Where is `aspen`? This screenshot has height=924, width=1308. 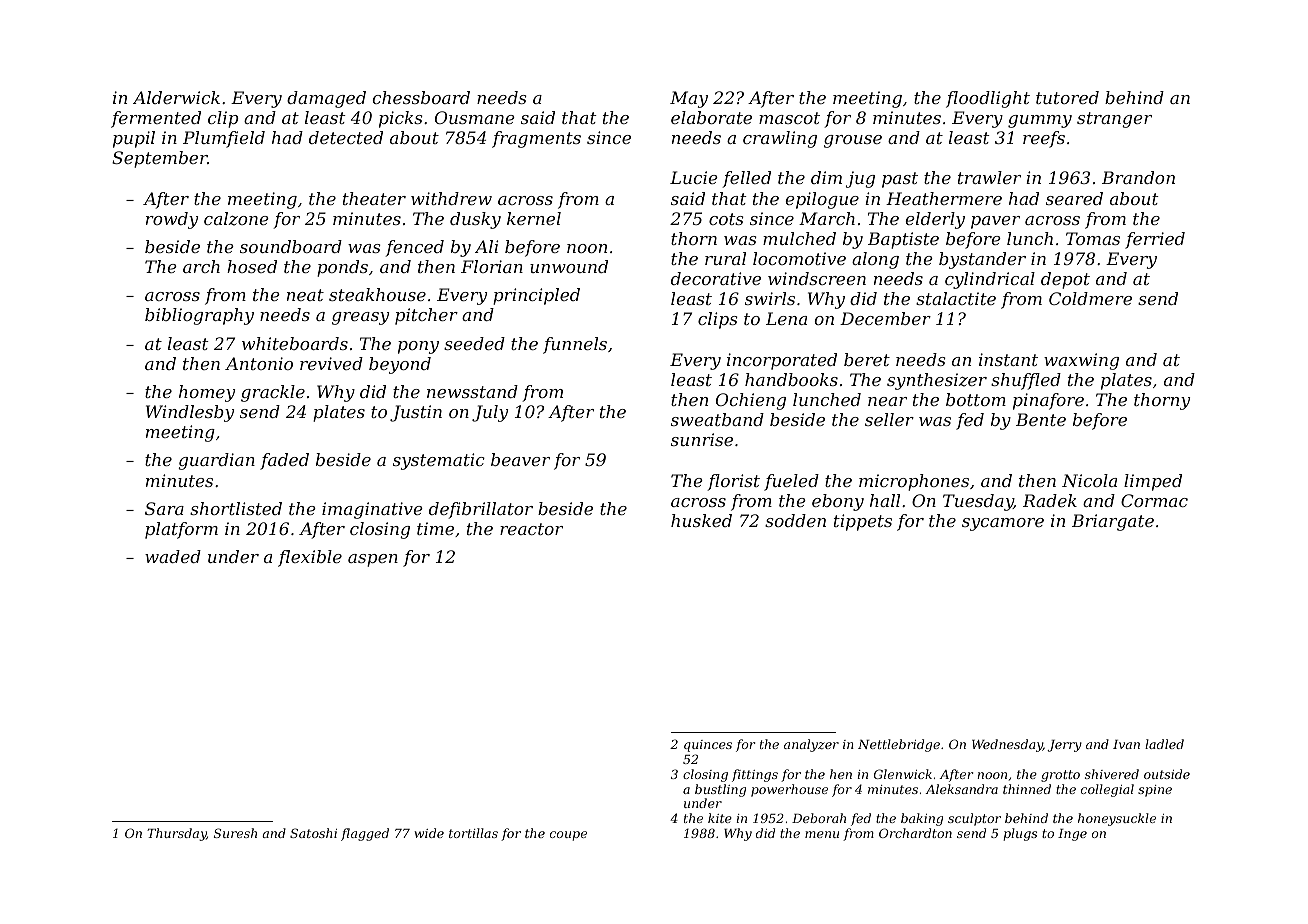
aspen is located at coordinates (373, 560).
